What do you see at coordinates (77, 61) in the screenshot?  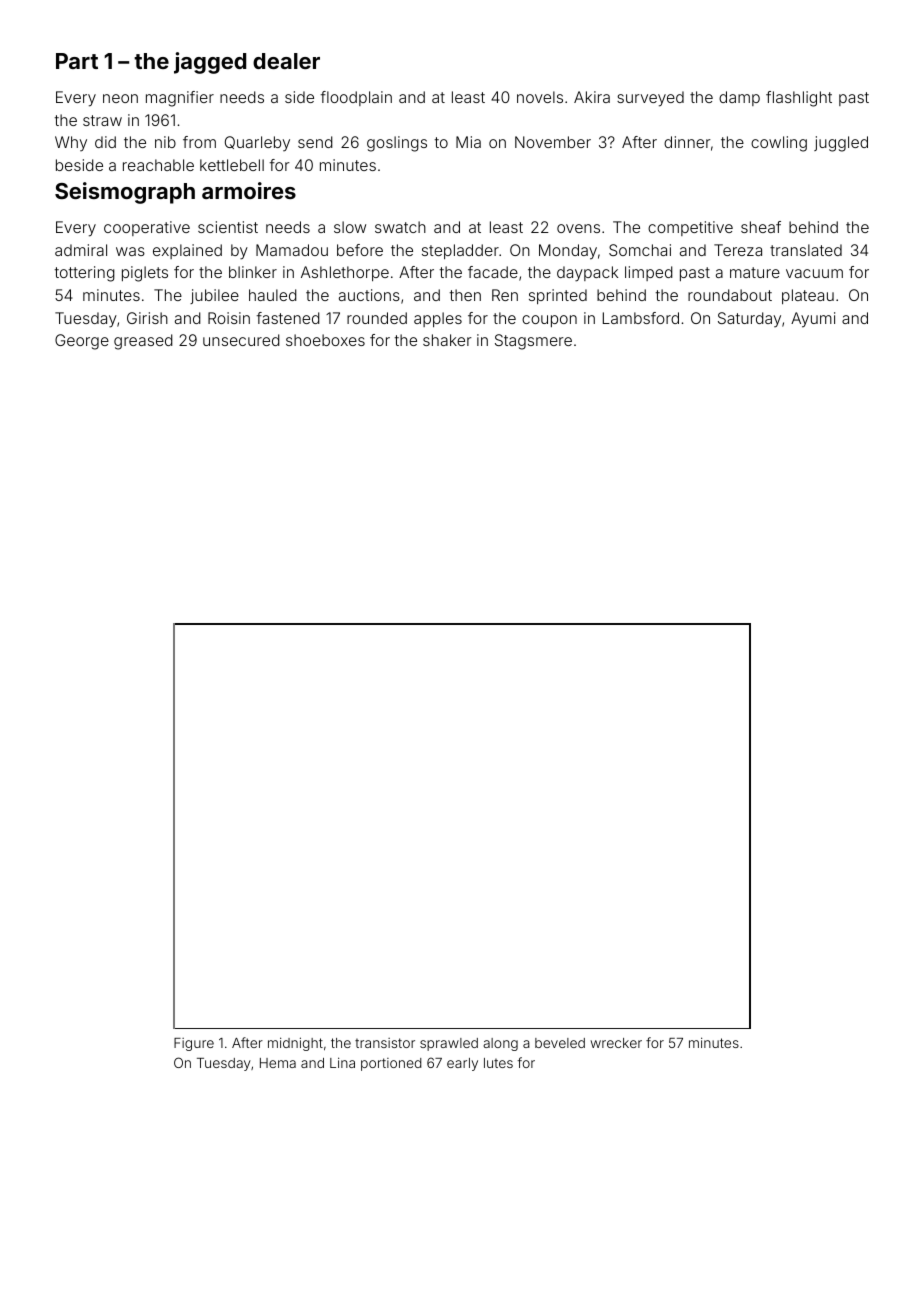 I see `Part` at bounding box center [77, 61].
